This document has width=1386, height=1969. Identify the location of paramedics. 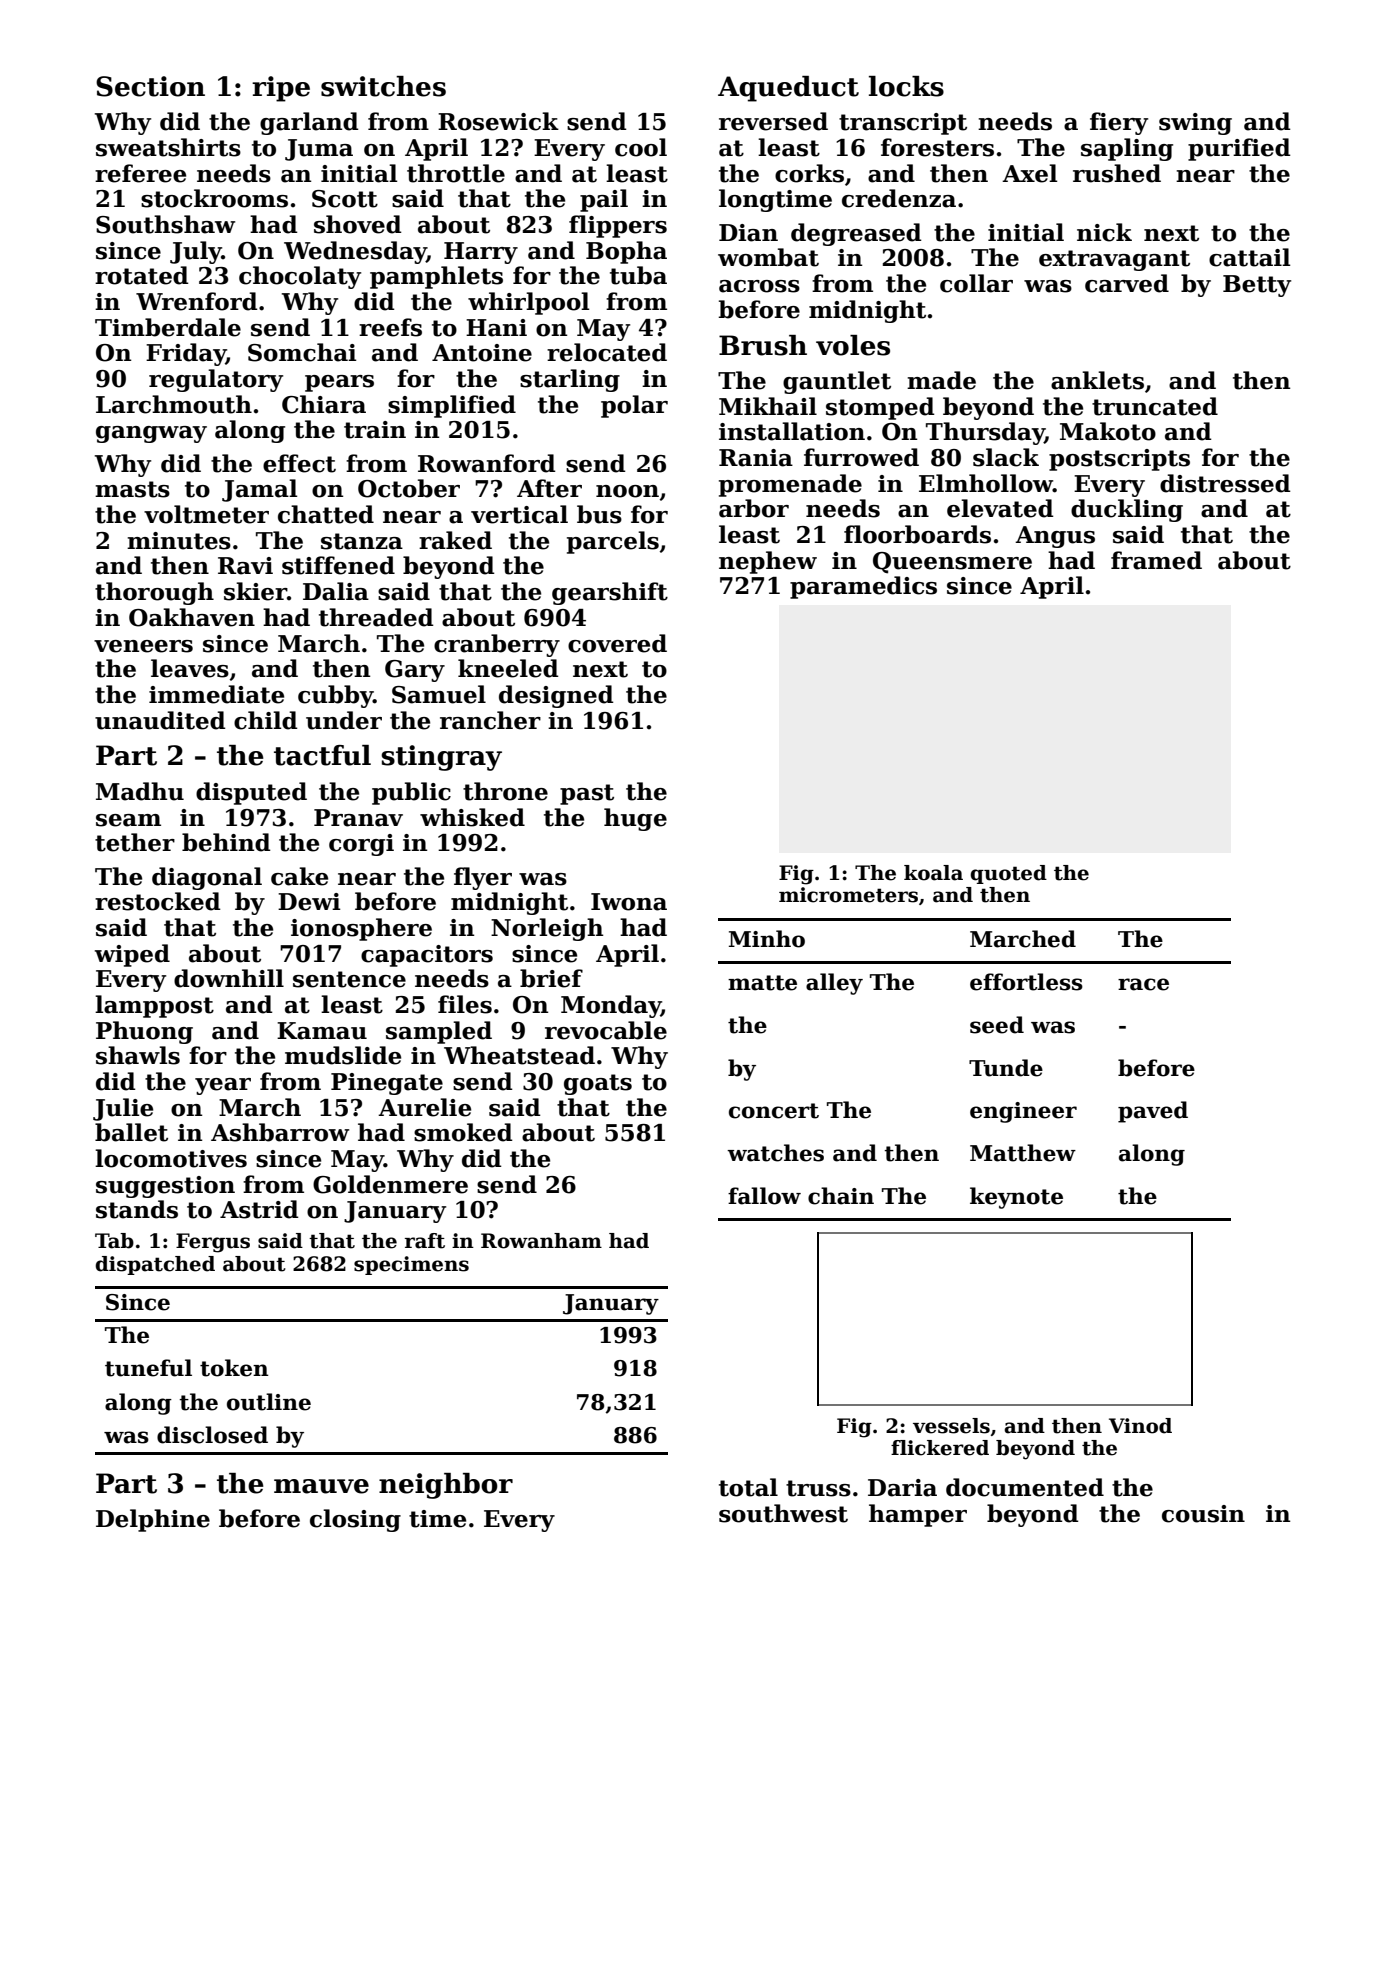
(863, 587).
